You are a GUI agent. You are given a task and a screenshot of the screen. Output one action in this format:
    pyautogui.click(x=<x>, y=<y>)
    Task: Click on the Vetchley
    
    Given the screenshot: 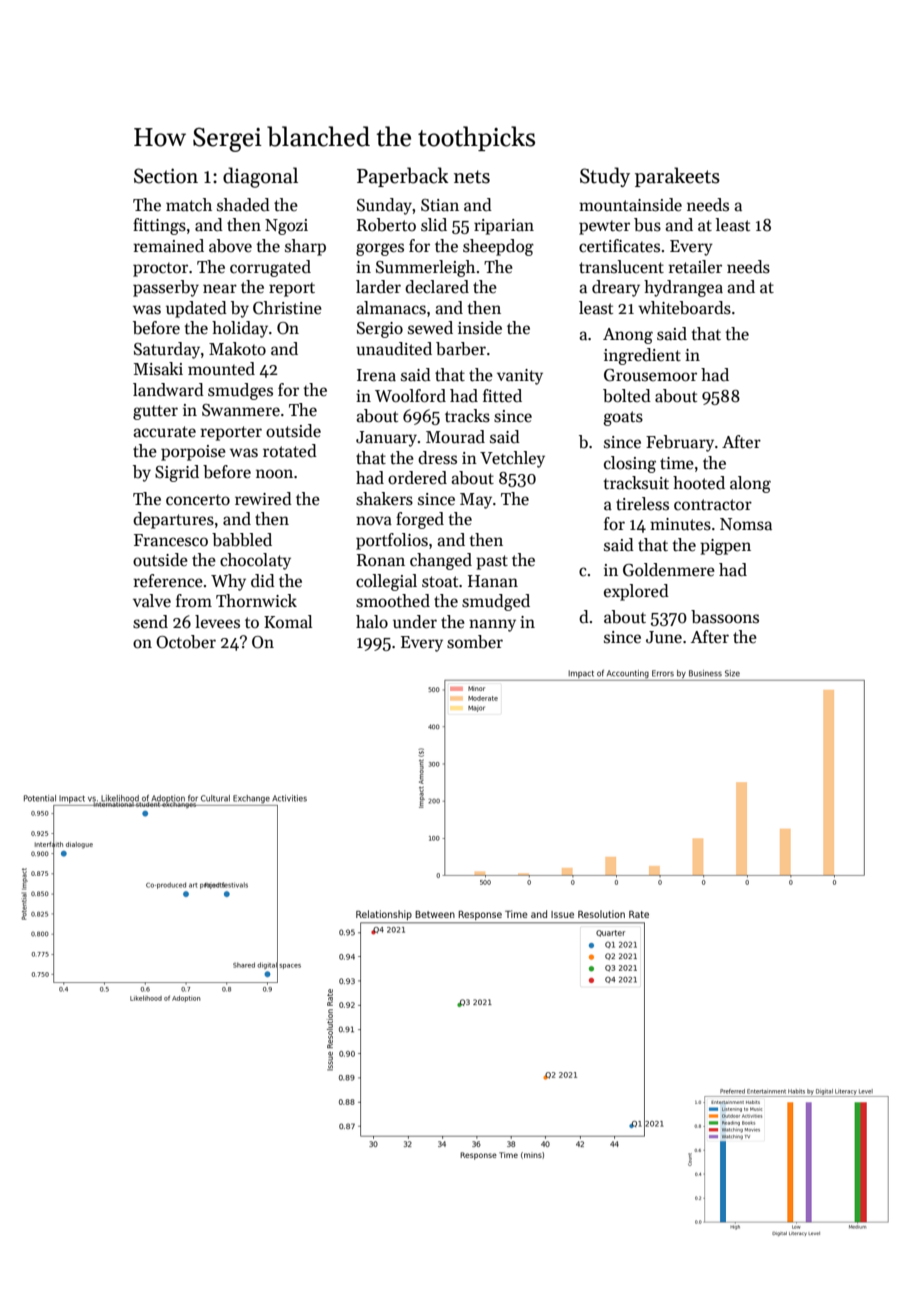 What is the action you would take?
    pyautogui.click(x=512, y=459)
